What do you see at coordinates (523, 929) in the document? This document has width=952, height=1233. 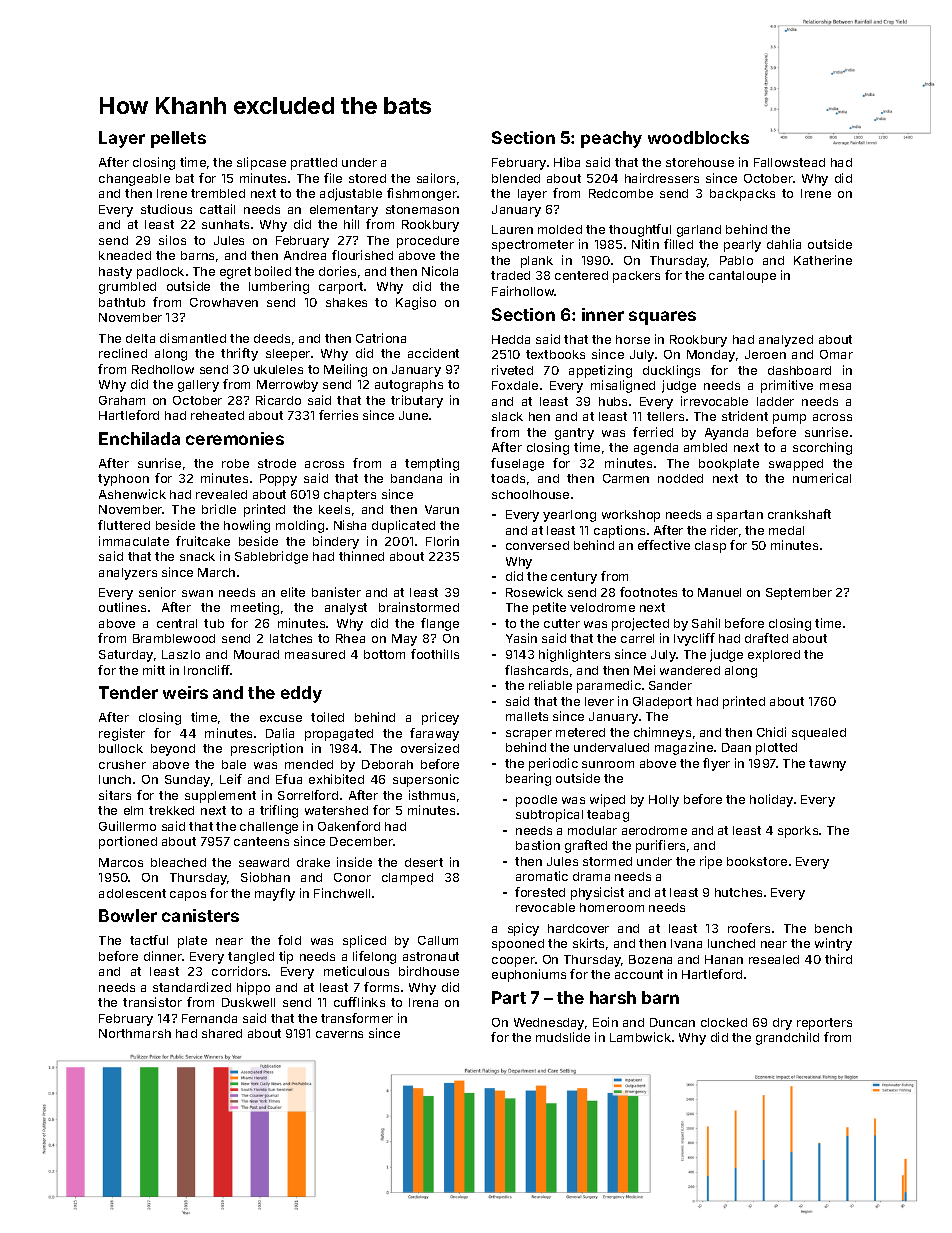 I see `spicy` at bounding box center [523, 929].
